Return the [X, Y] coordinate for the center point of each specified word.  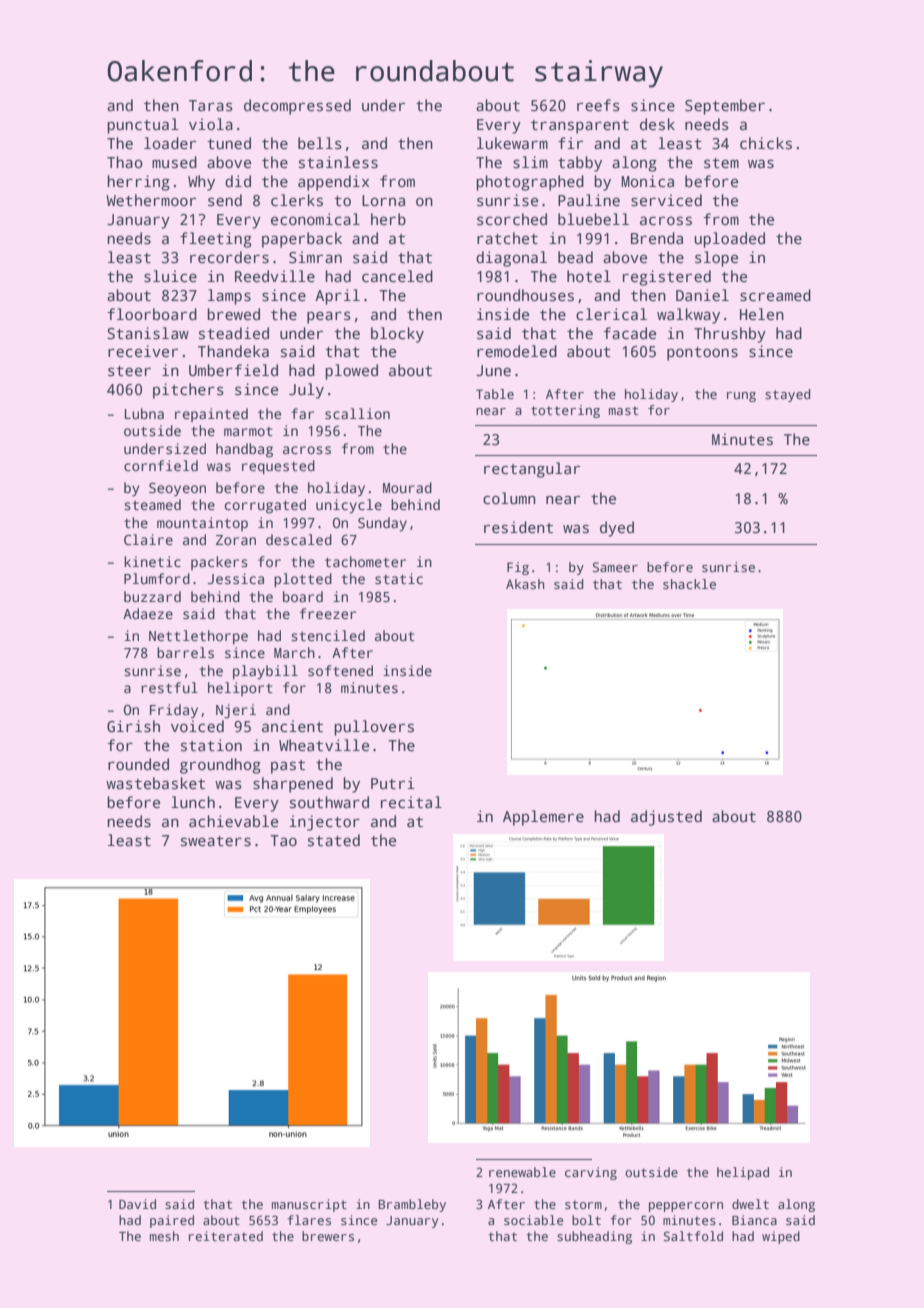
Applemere [543, 818]
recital [411, 802]
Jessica [236, 578]
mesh [164, 1236]
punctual [143, 126]
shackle [689, 584]
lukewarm [512, 143]
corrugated [265, 506]
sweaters [216, 841]
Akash [525, 584]
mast [624, 410]
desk [657, 124]
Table [495, 394]
